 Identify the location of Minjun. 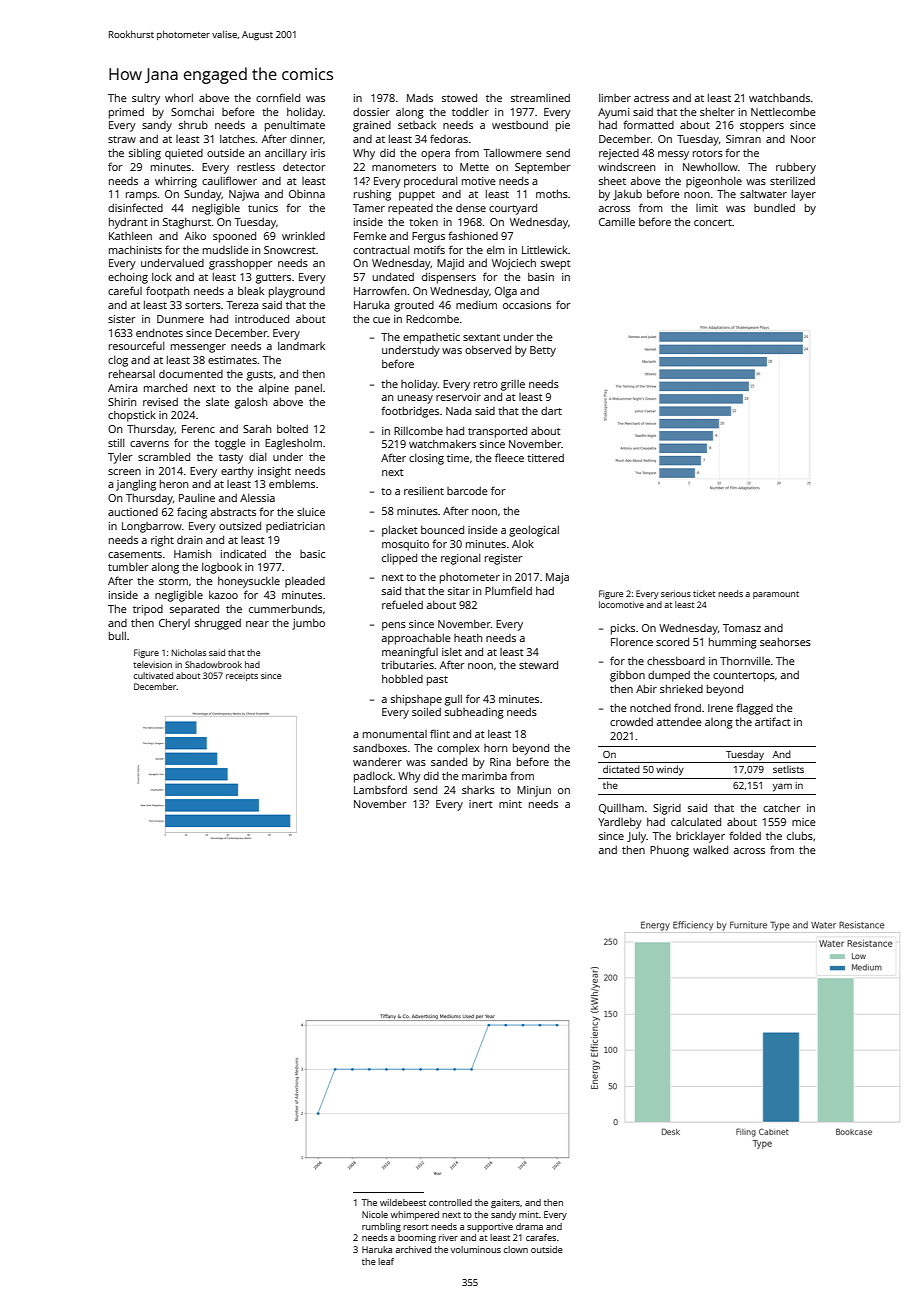
(534, 791).
